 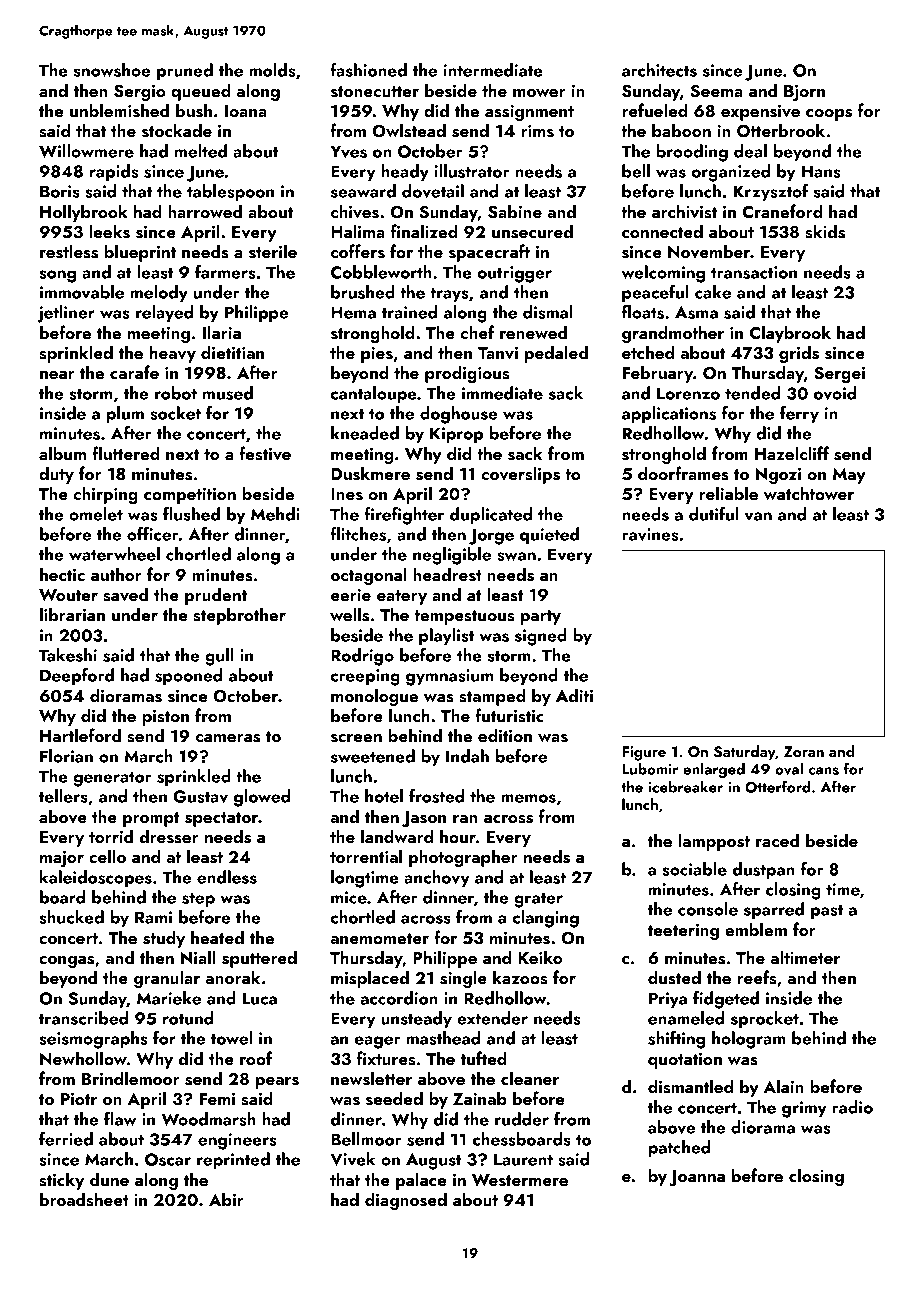 What do you see at coordinates (72, 614) in the document?
I see `librarian` at bounding box center [72, 614].
